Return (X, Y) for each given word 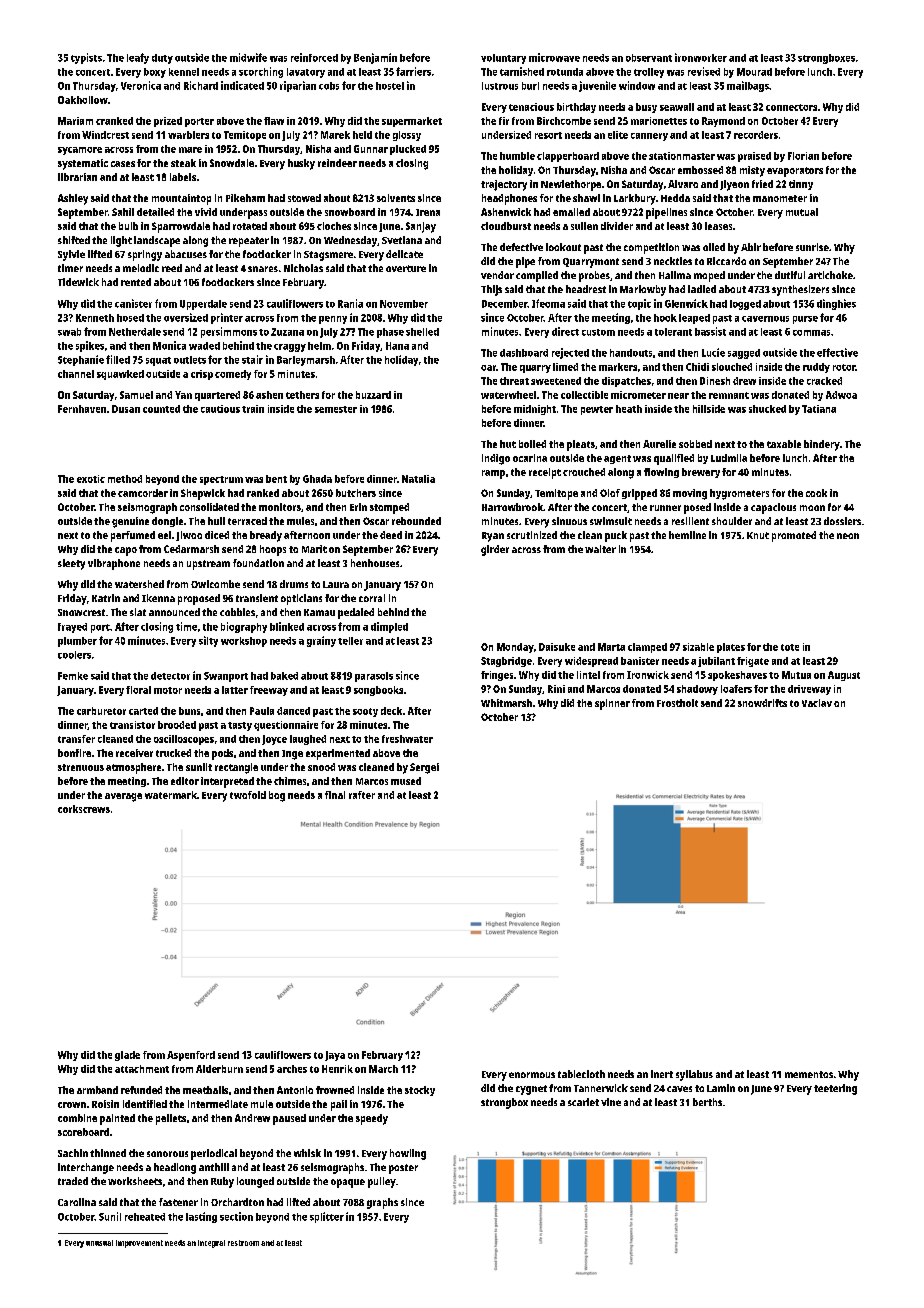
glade (127, 1056)
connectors (791, 107)
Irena (428, 212)
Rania (350, 303)
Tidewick (78, 282)
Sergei (424, 768)
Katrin (106, 598)
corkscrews (84, 809)
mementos (809, 1074)
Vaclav (817, 703)
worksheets (135, 1181)
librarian (77, 177)
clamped (647, 648)
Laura (336, 584)
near (678, 396)
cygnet (531, 1090)
